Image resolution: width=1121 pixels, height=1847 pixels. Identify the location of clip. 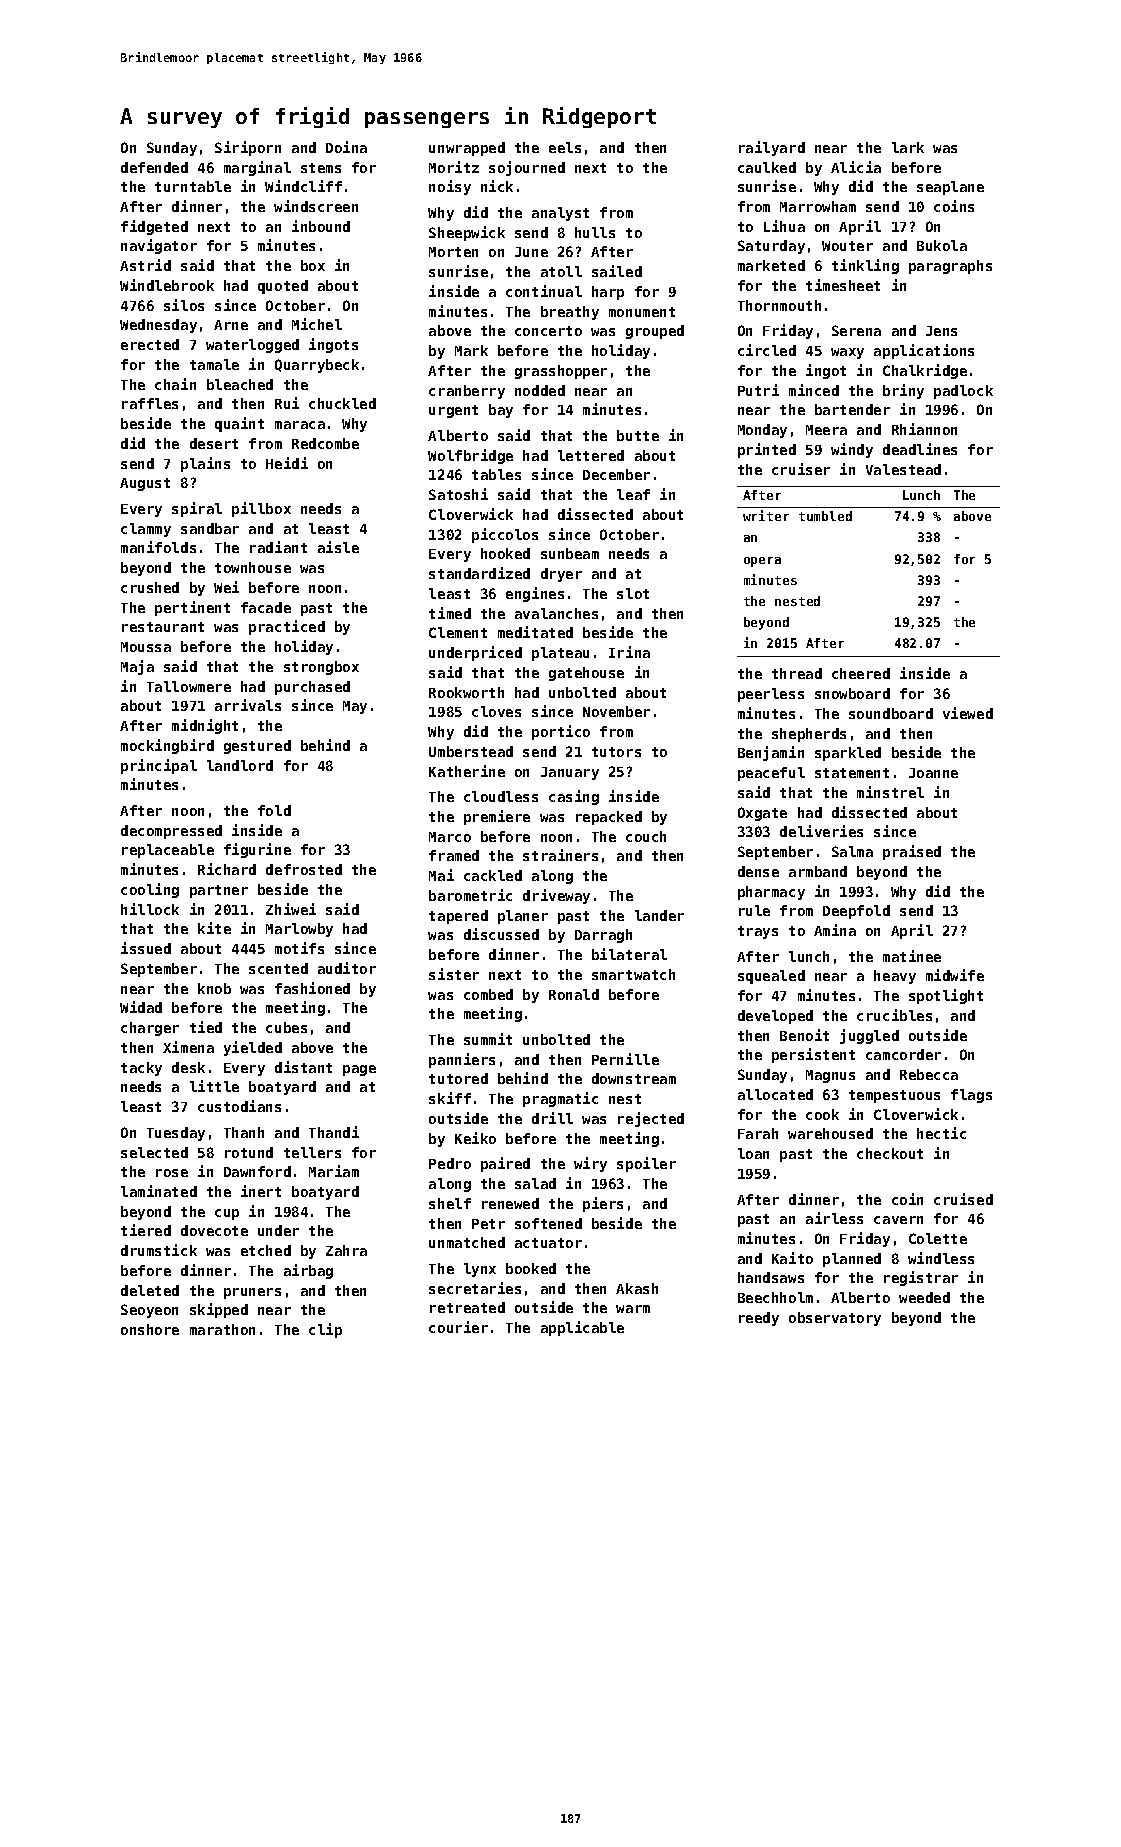
(325, 1330).
